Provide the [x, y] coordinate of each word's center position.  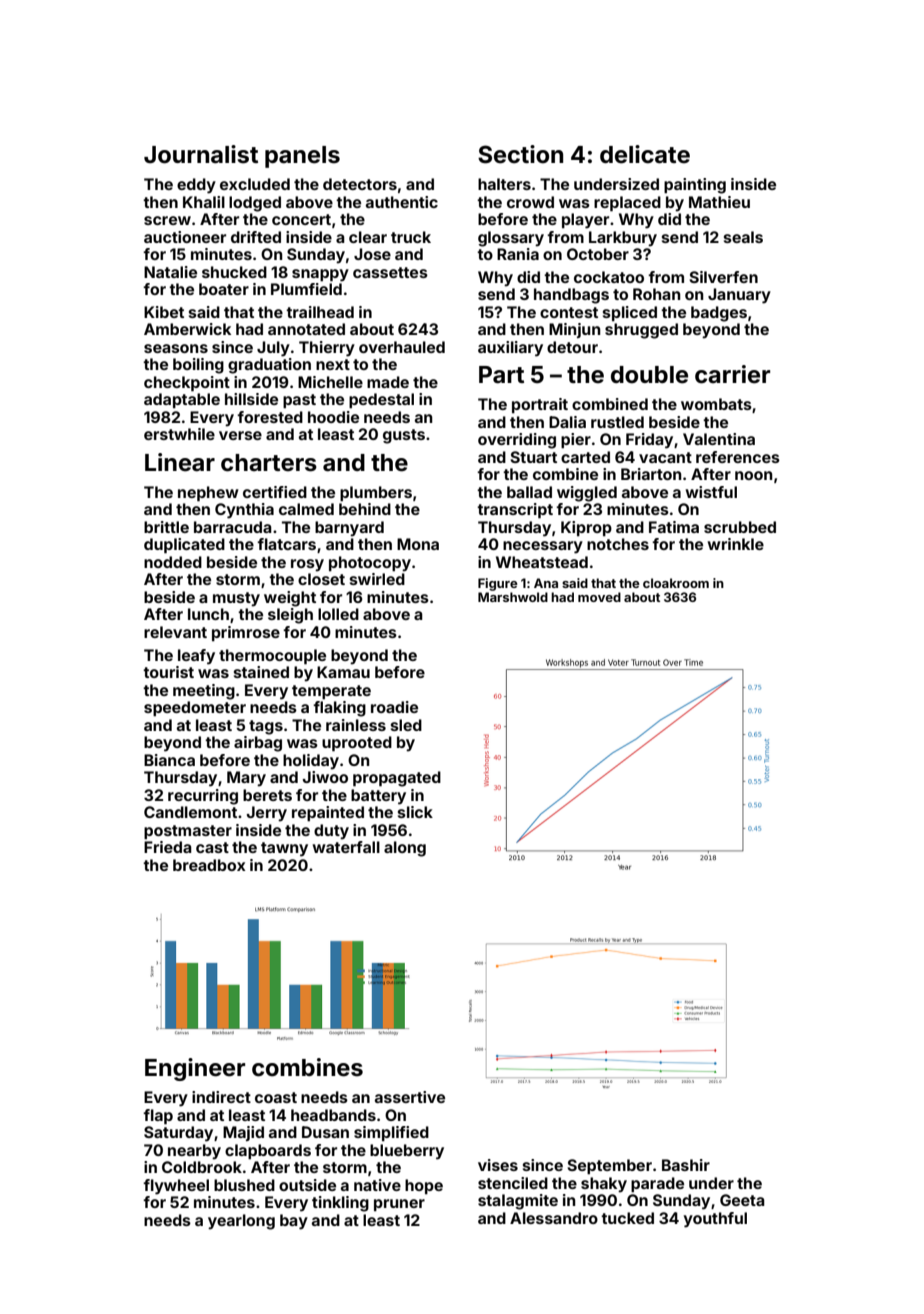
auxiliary [510, 349]
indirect [221, 1097]
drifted [256, 237]
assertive [410, 1097]
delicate [645, 154]
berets [267, 795]
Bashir [686, 1165]
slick [415, 812]
